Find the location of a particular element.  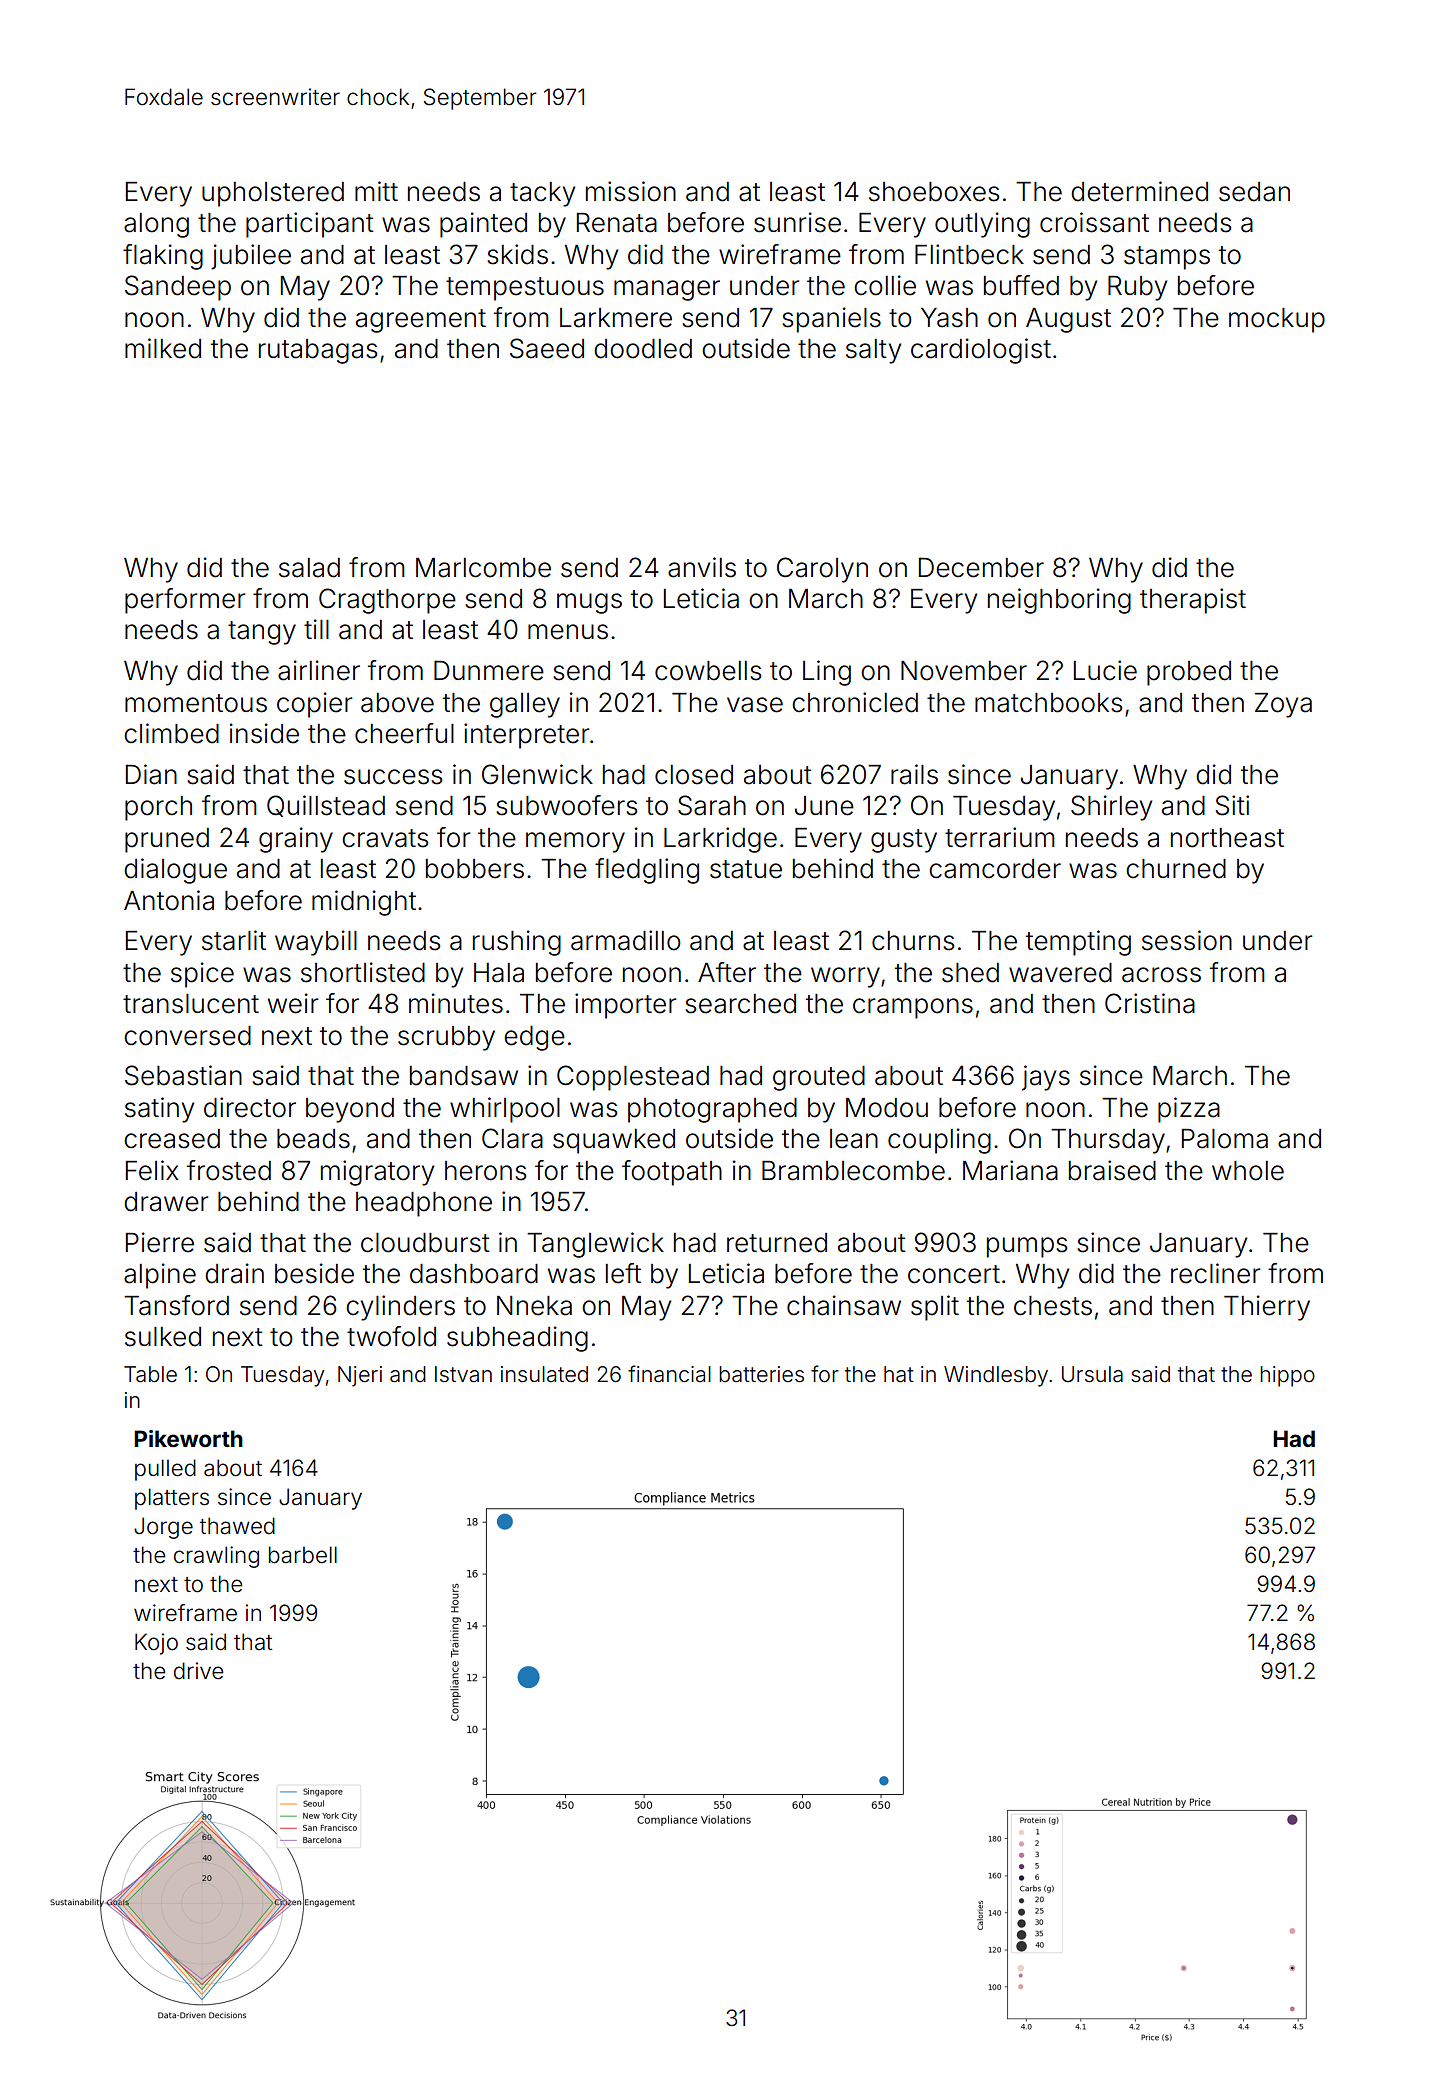

closed is located at coordinates (694, 775).
